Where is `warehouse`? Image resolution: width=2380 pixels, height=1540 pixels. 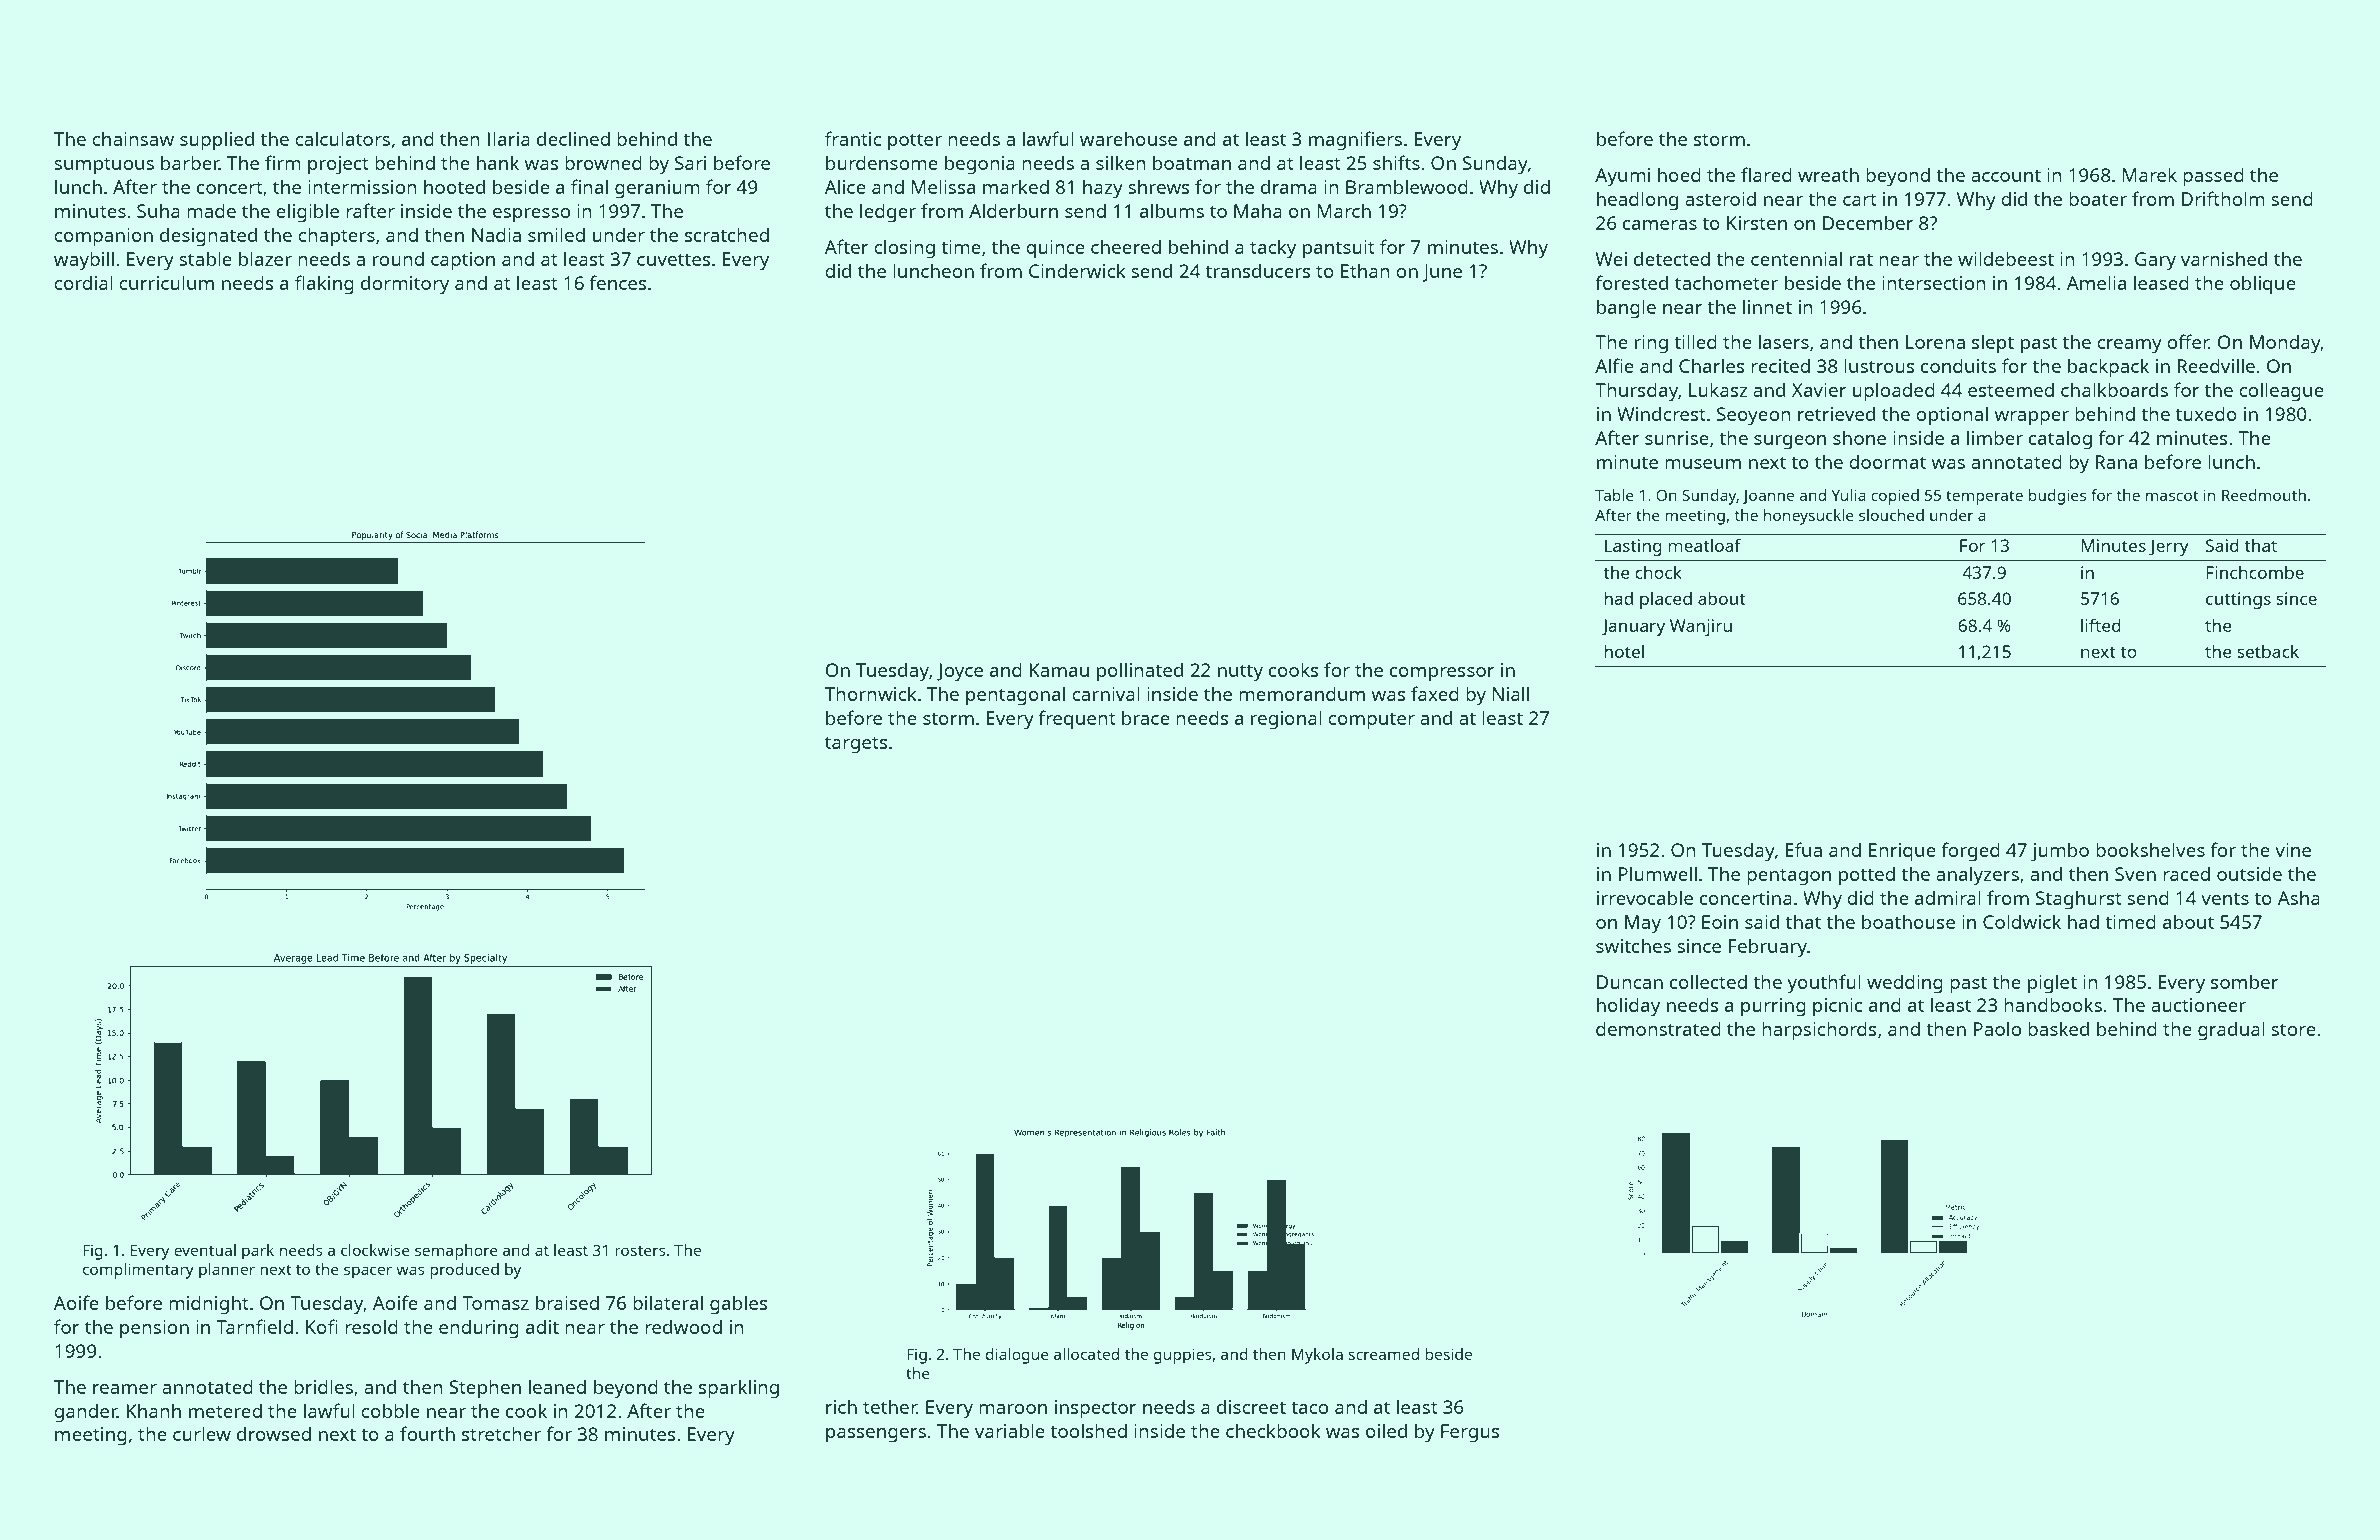 warehouse is located at coordinates (1128, 139).
